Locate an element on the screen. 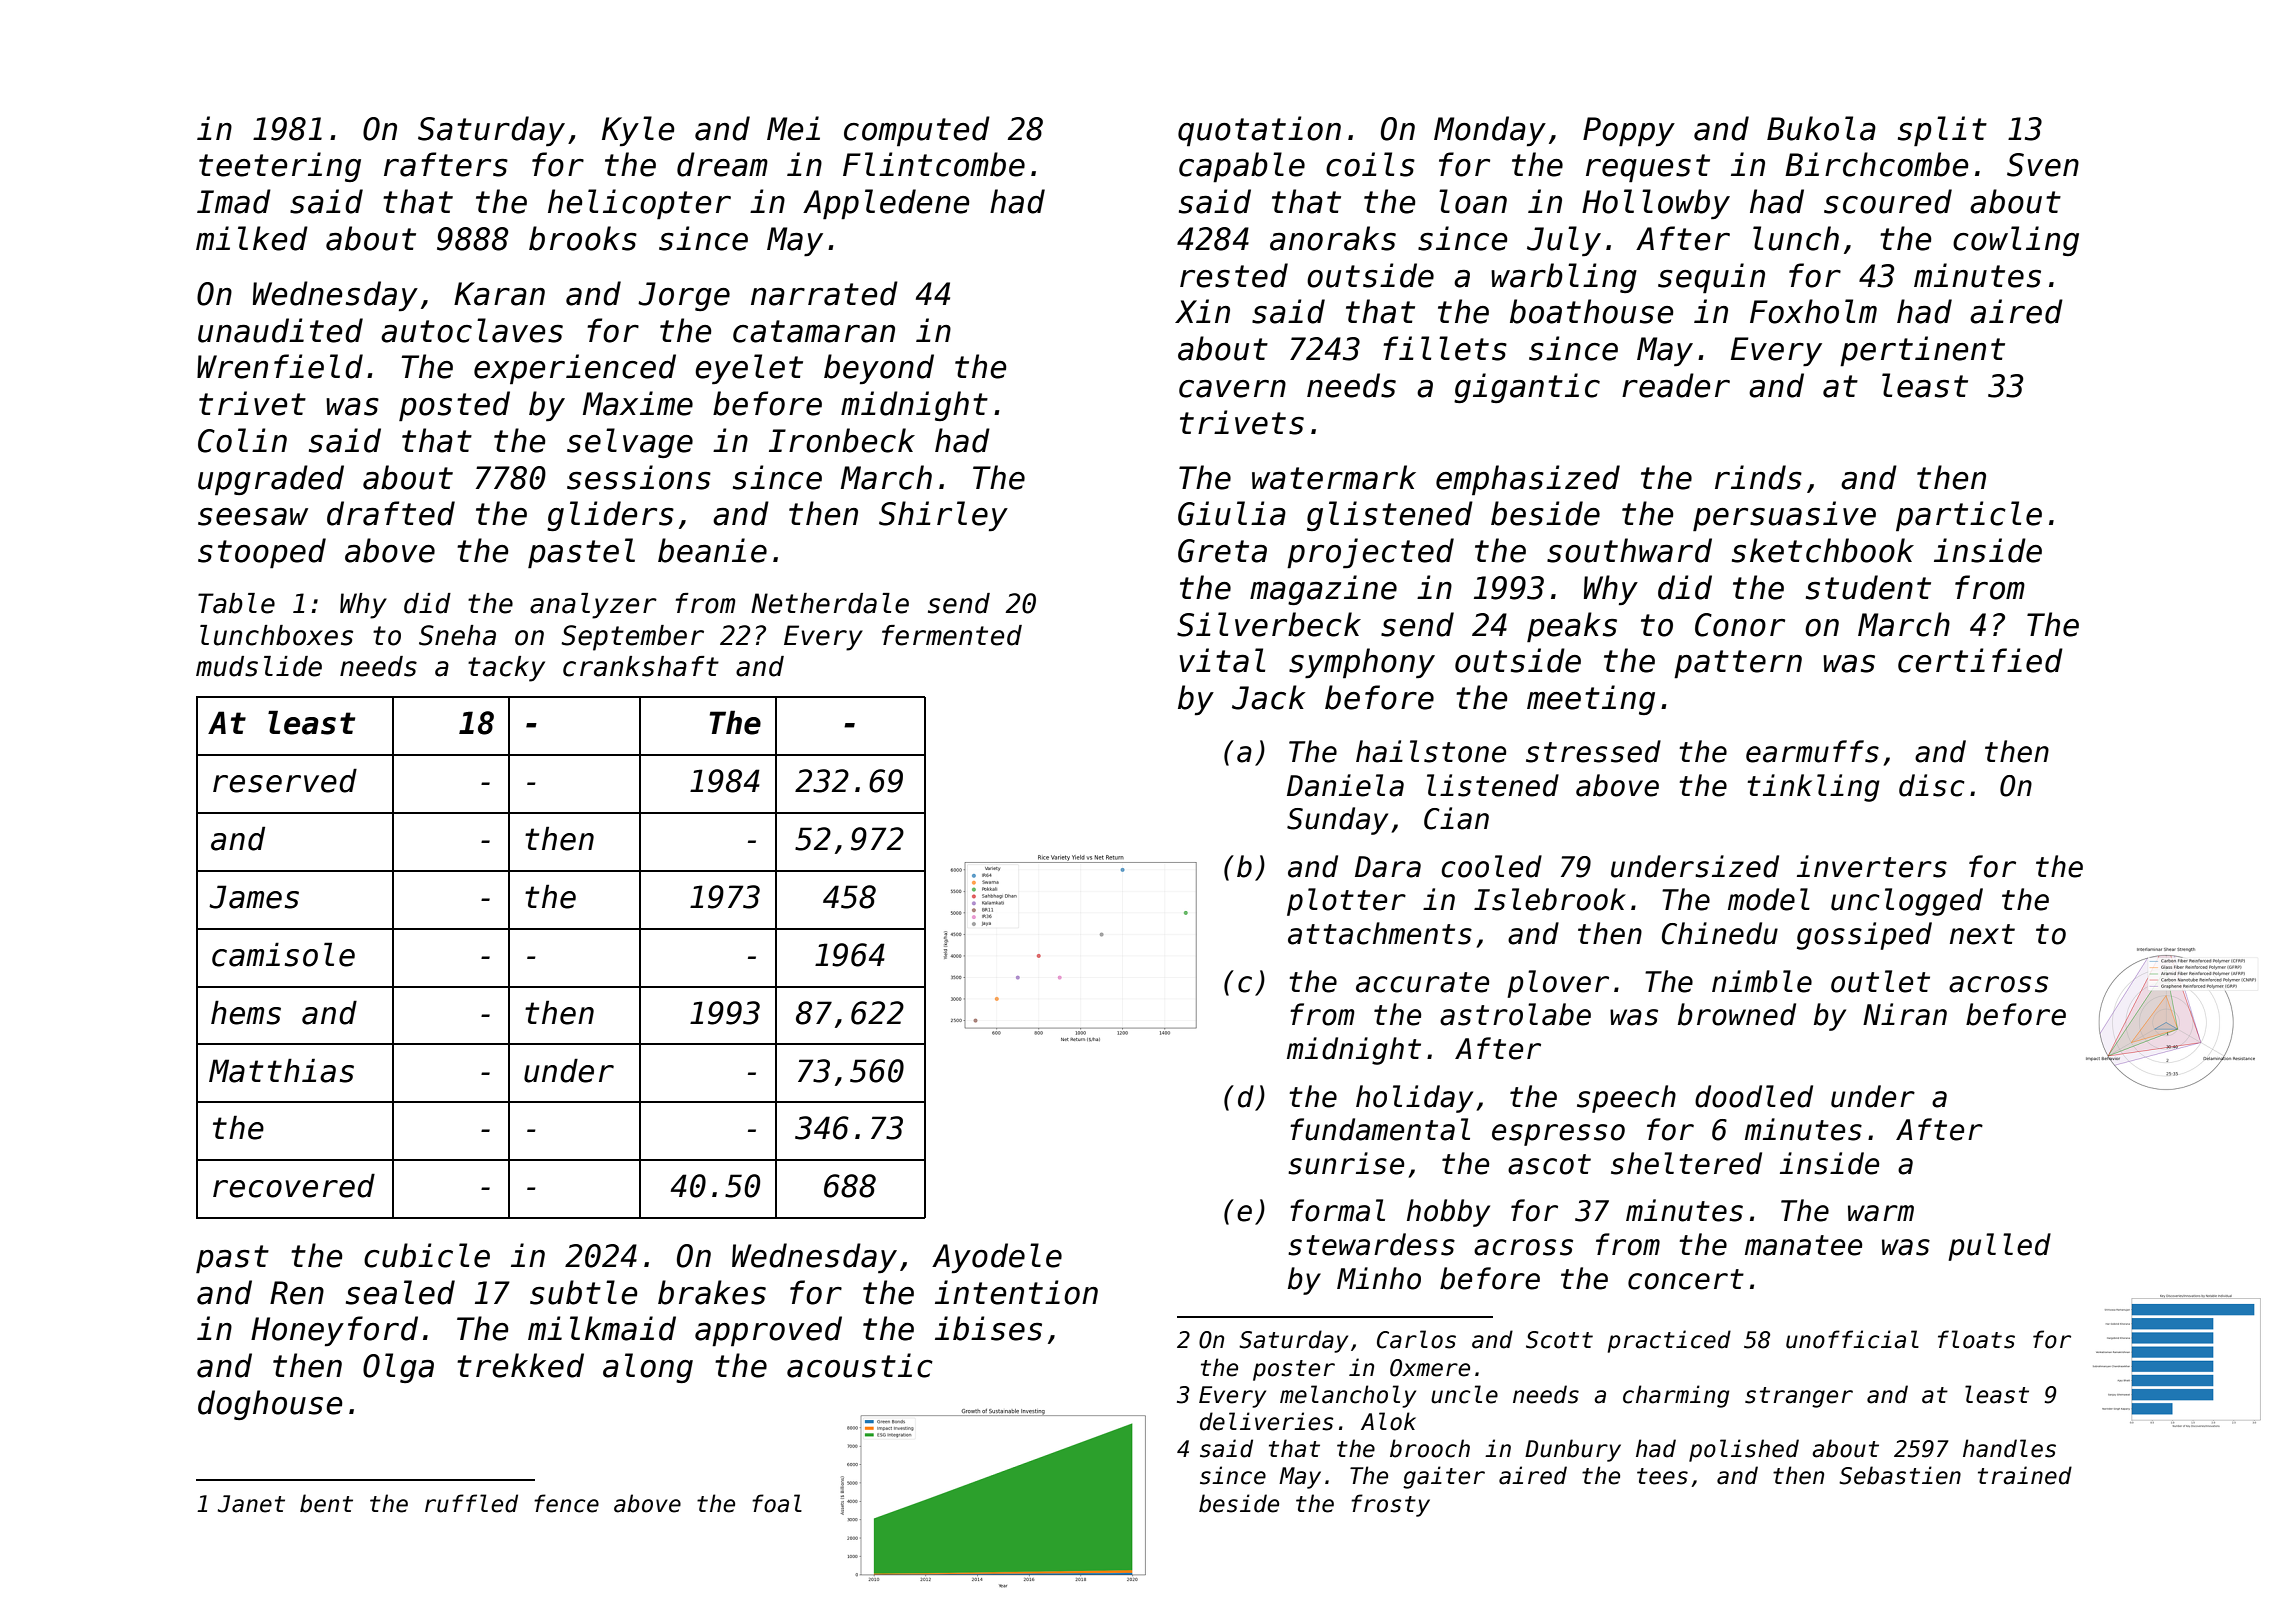 The image size is (2292, 1620). teetering is located at coordinates (280, 167).
